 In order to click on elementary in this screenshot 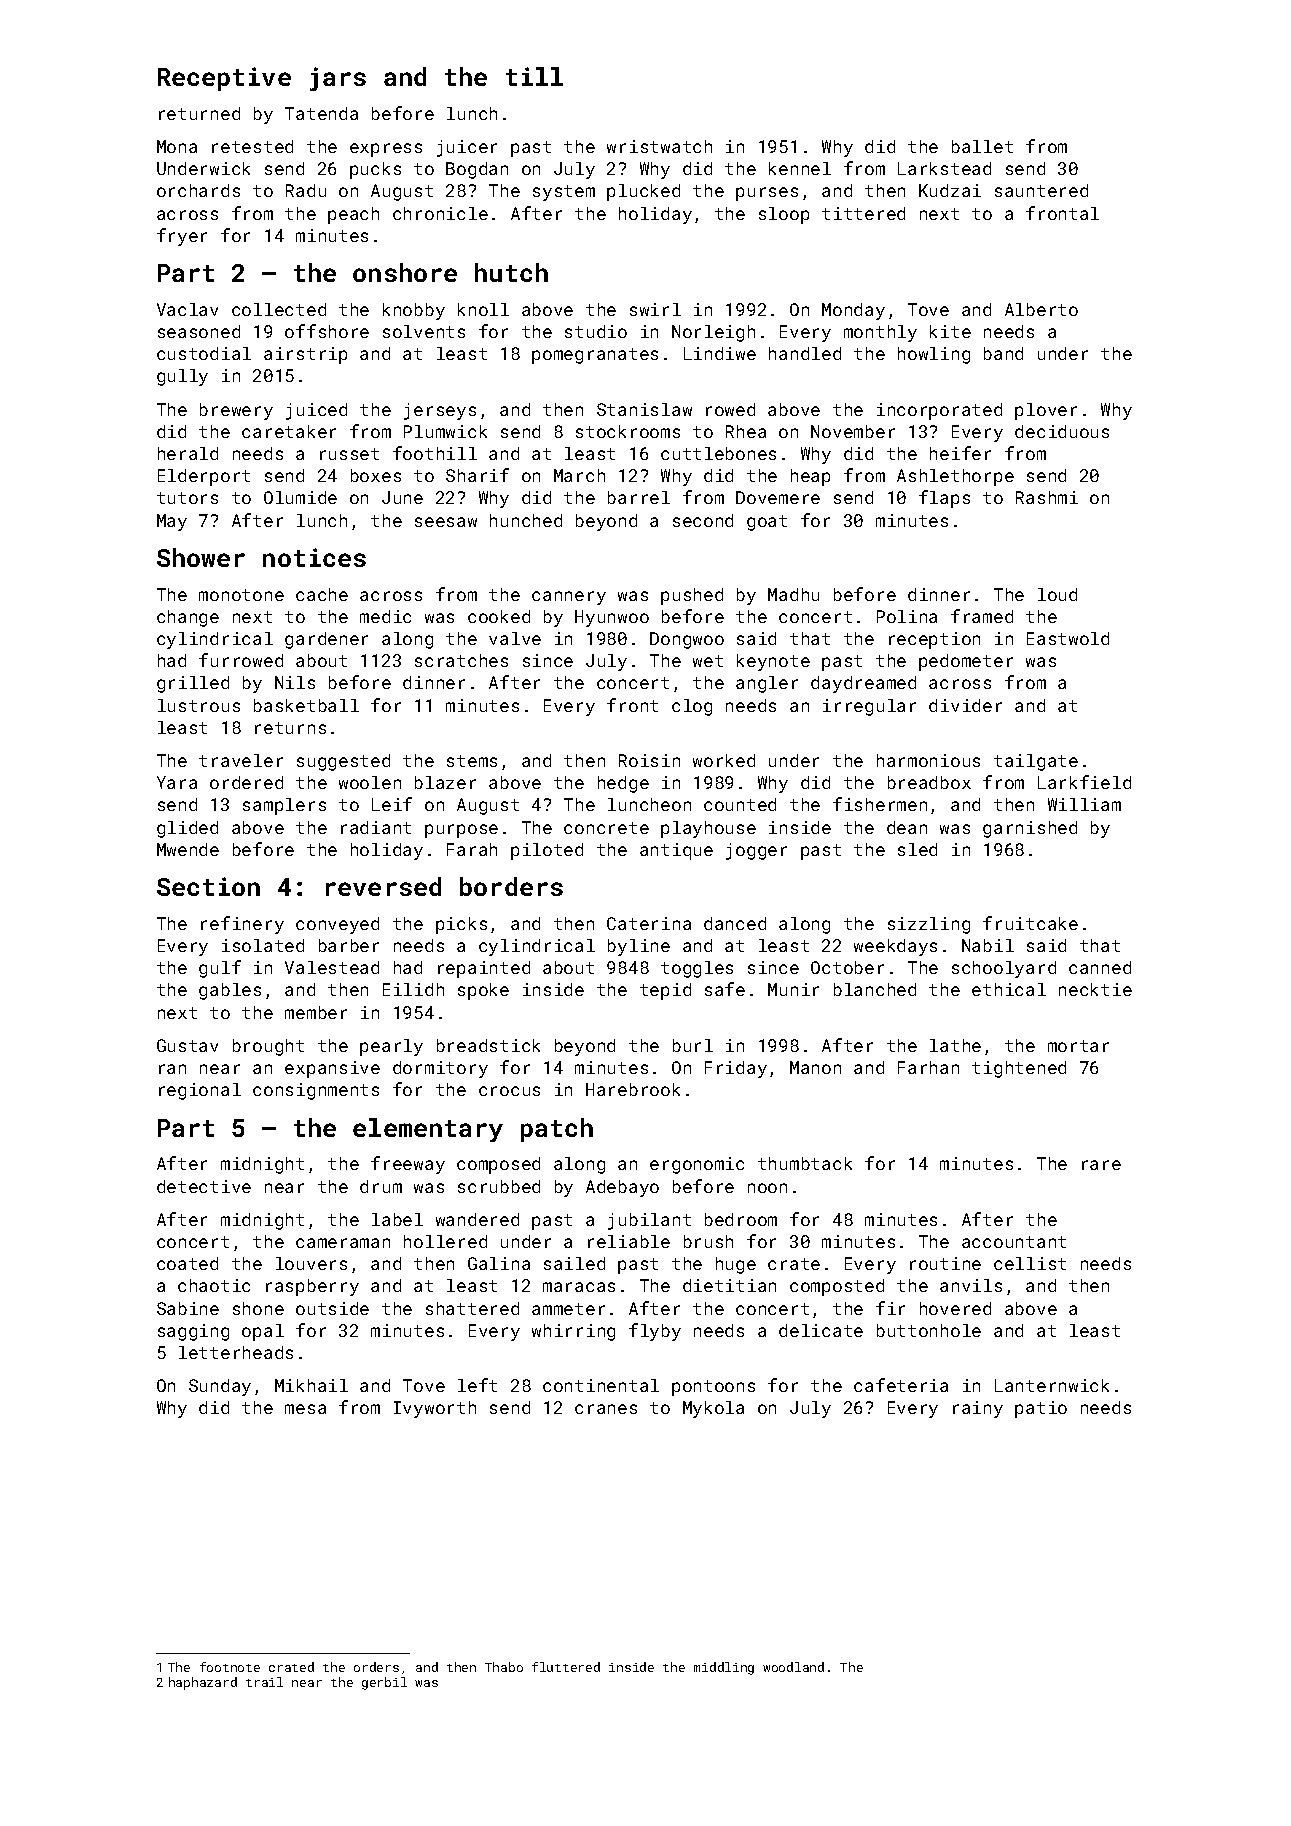, I will do `click(428, 1130)`.
